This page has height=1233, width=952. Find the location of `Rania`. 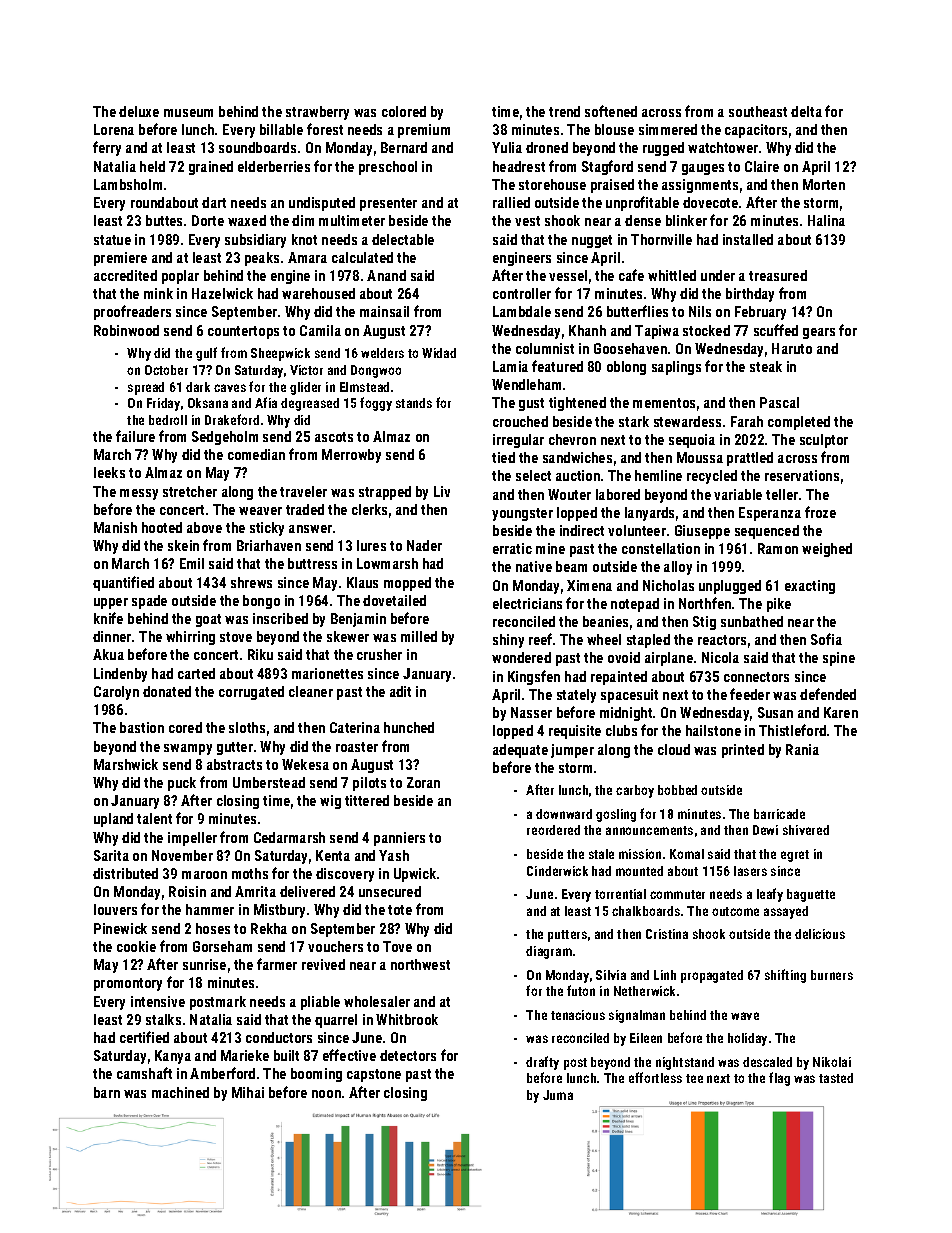

Rania is located at coordinates (802, 749).
